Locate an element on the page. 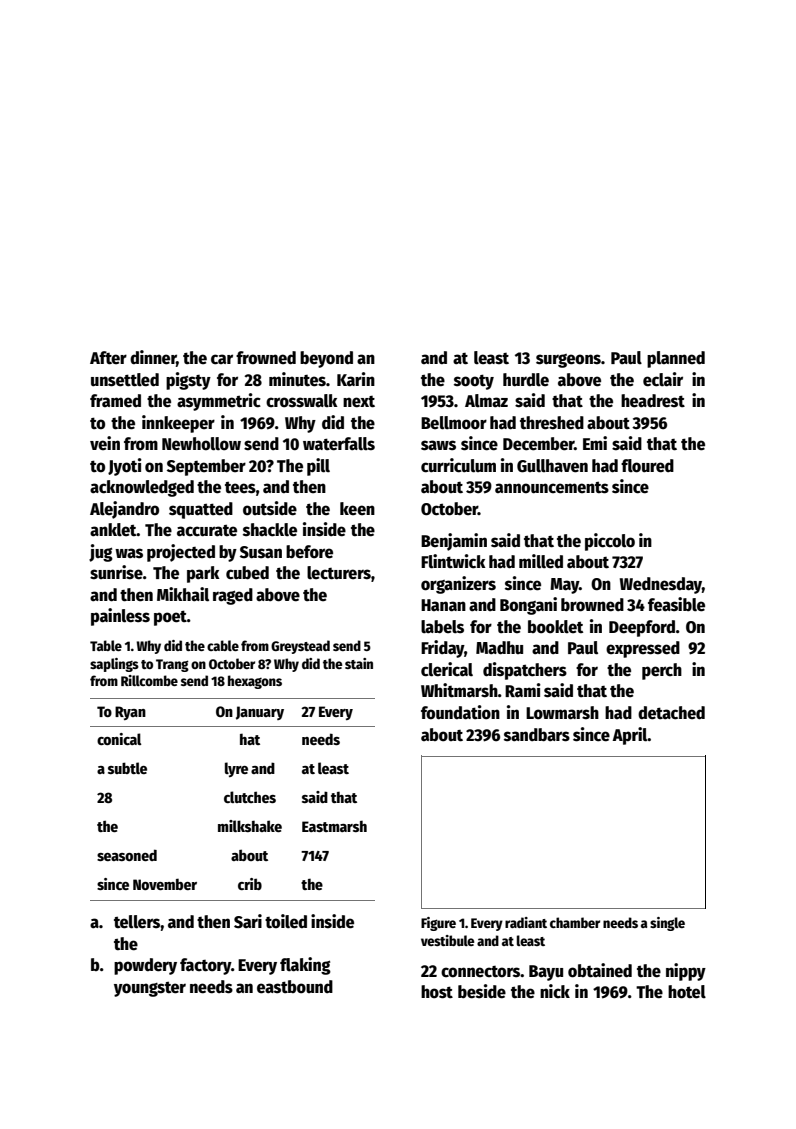  stain is located at coordinates (359, 663).
